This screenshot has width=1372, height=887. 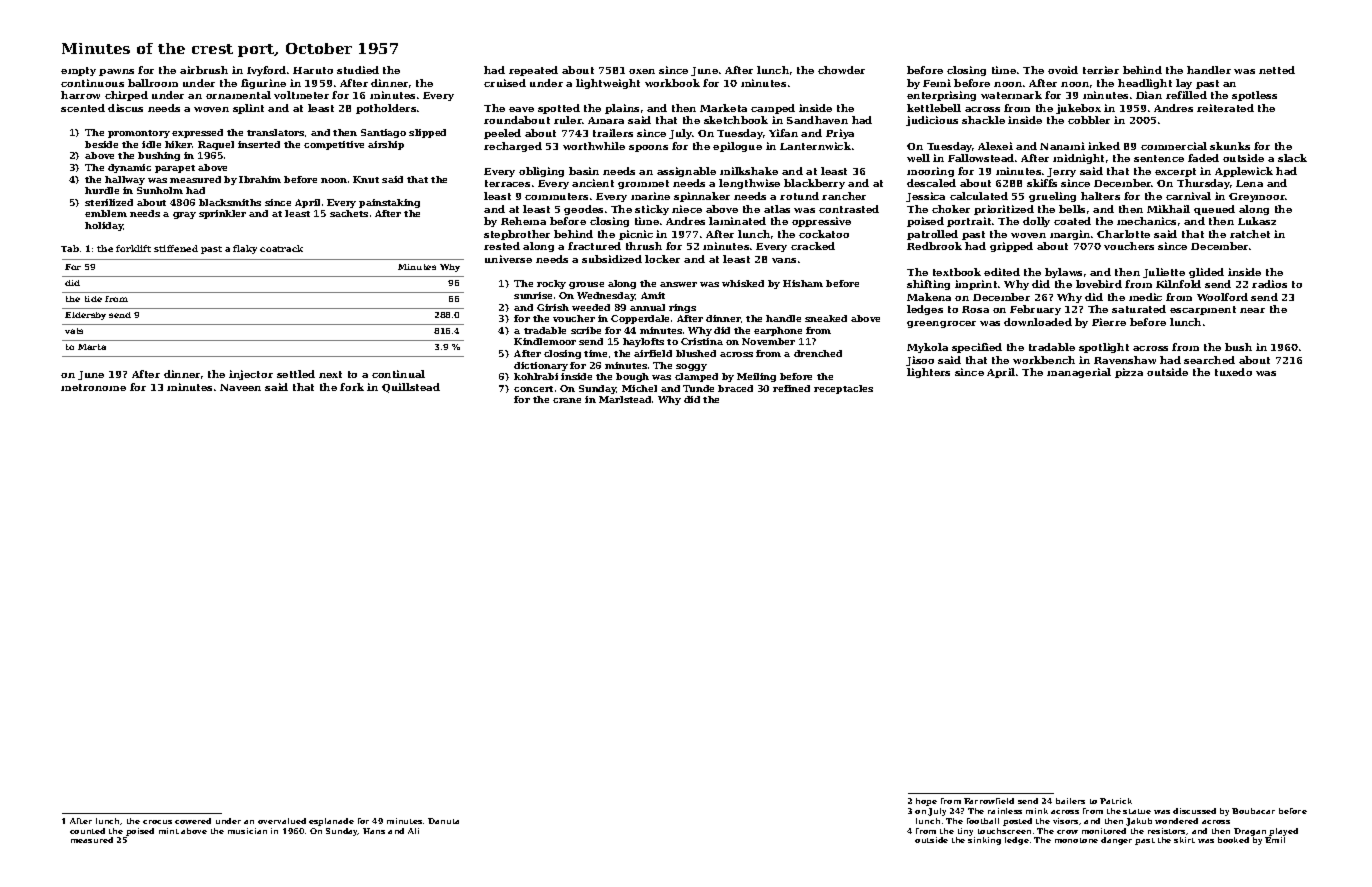 What do you see at coordinates (93, 299) in the screenshot?
I see `tide` at bounding box center [93, 299].
